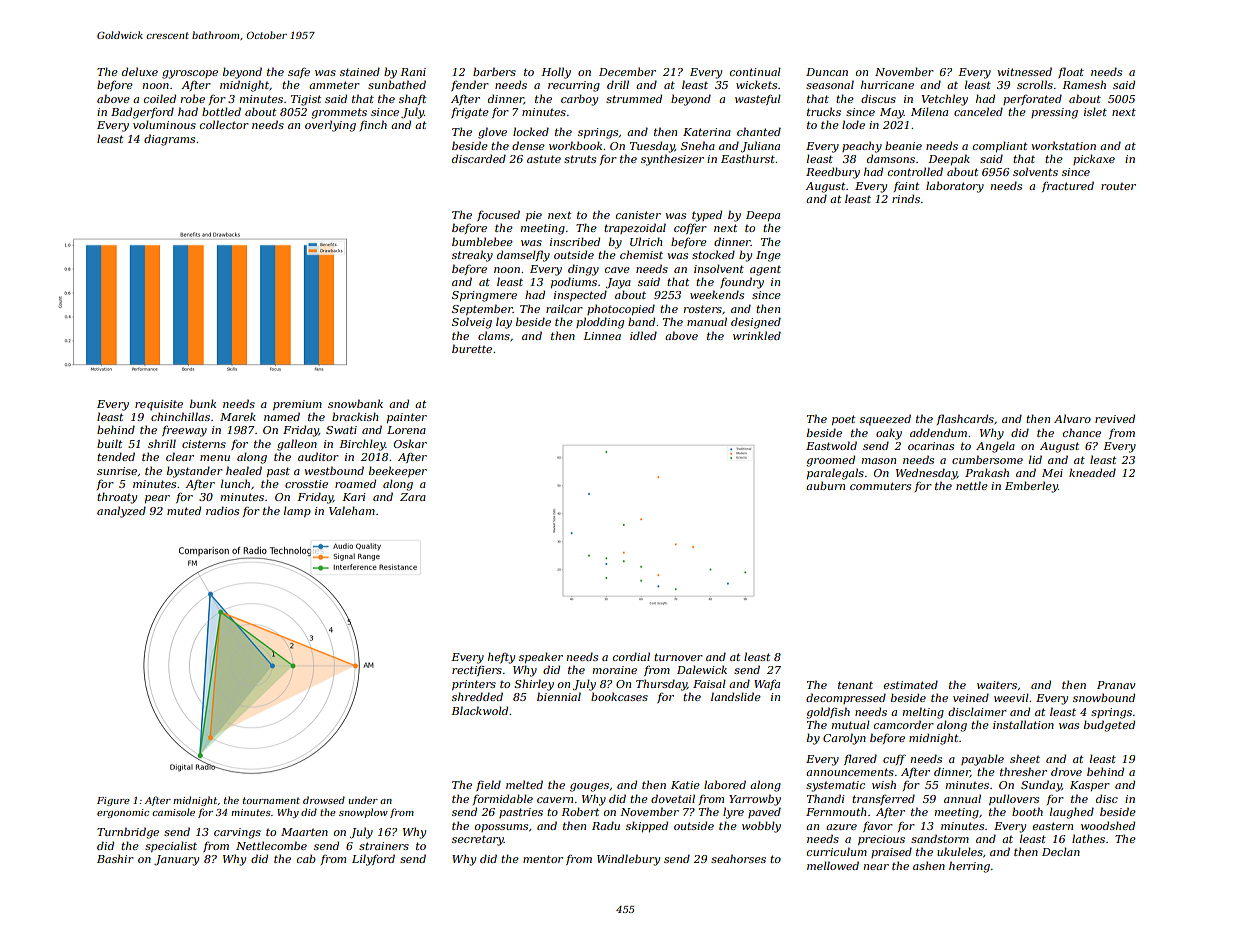 The image size is (1233, 952). I want to click on pickaxe, so click(1094, 159).
